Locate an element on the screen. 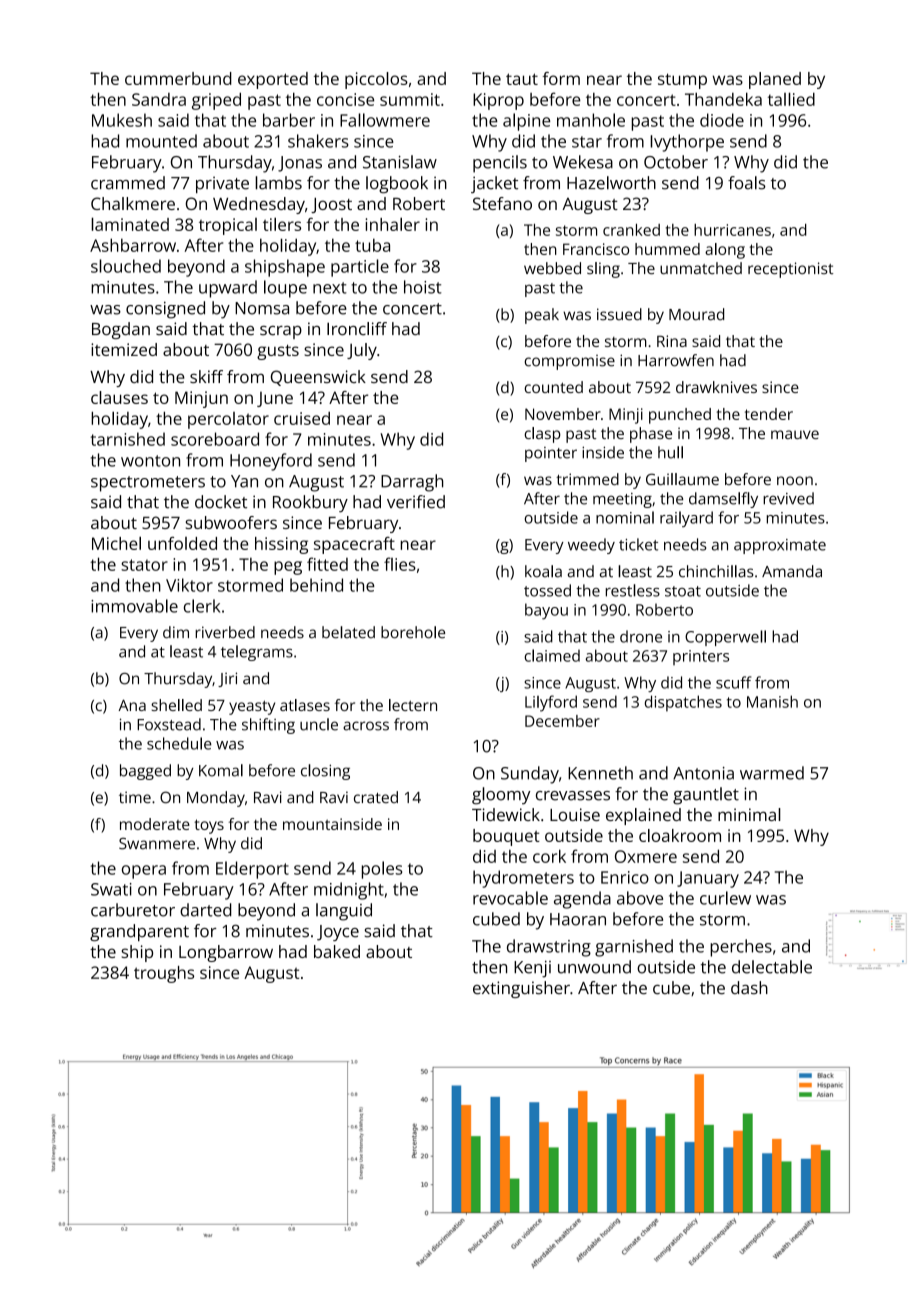  foals is located at coordinates (747, 183).
